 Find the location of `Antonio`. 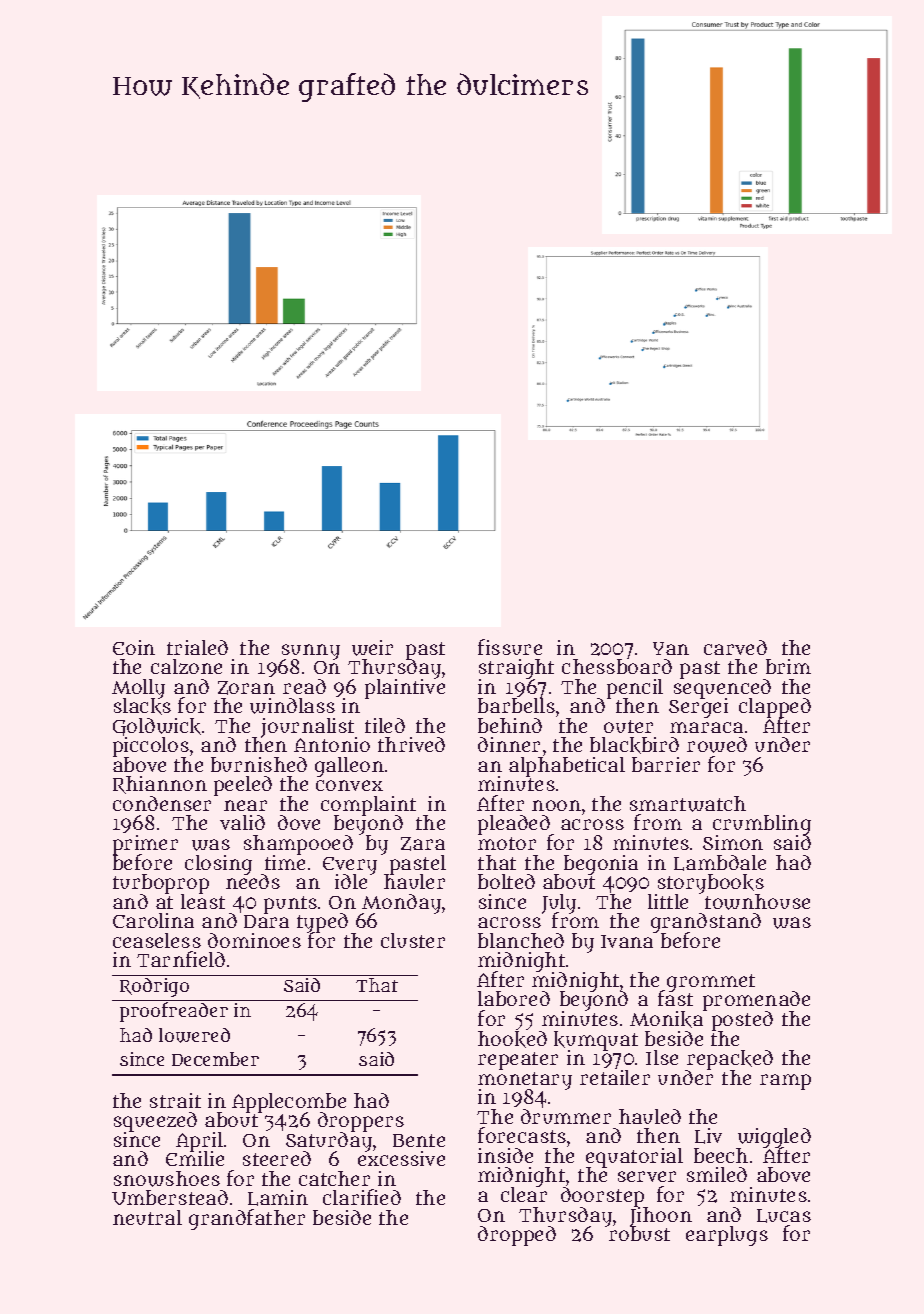

Antonio is located at coordinates (332, 744).
